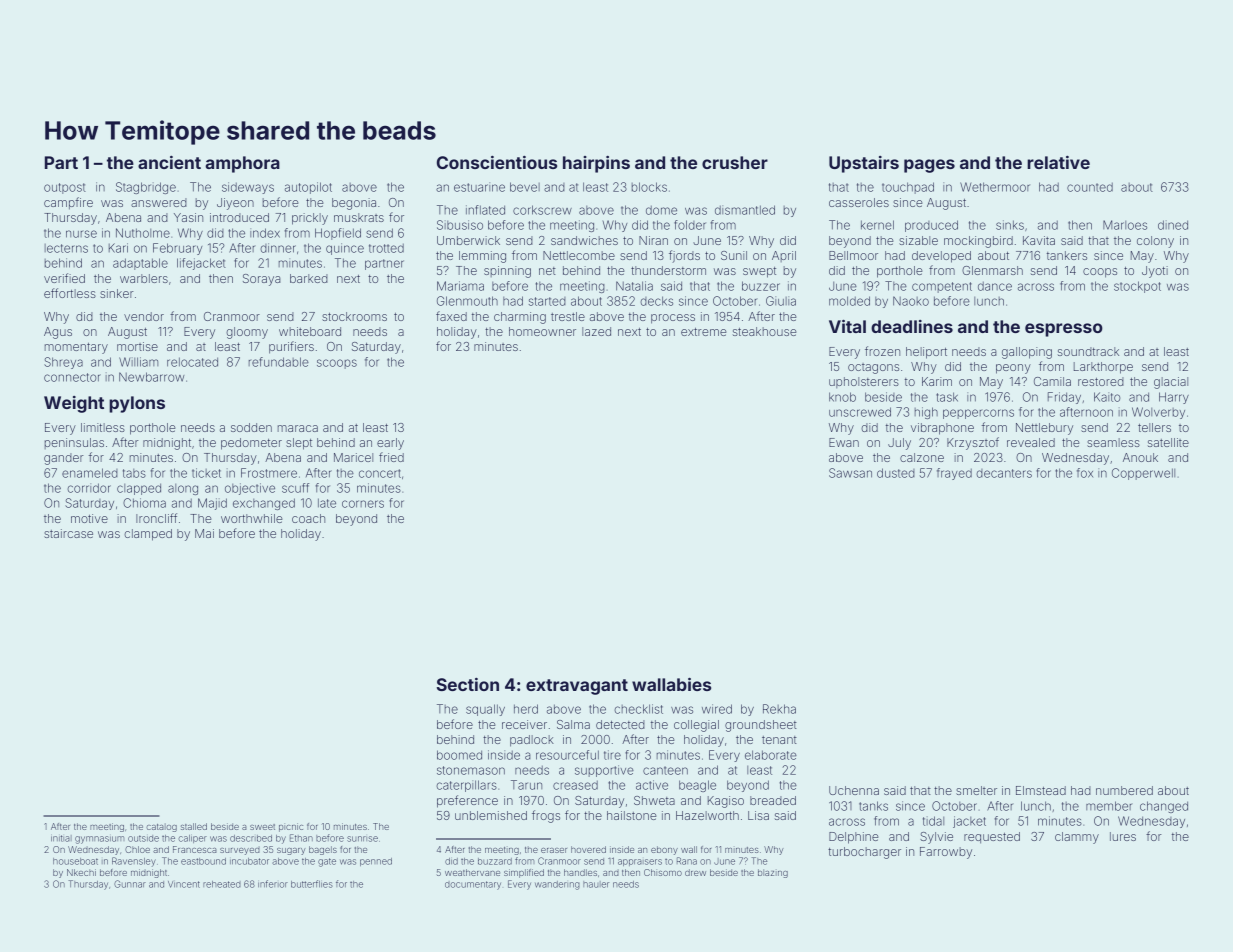 The height and width of the screenshot is (952, 1233). I want to click on catalog, so click(161, 827).
